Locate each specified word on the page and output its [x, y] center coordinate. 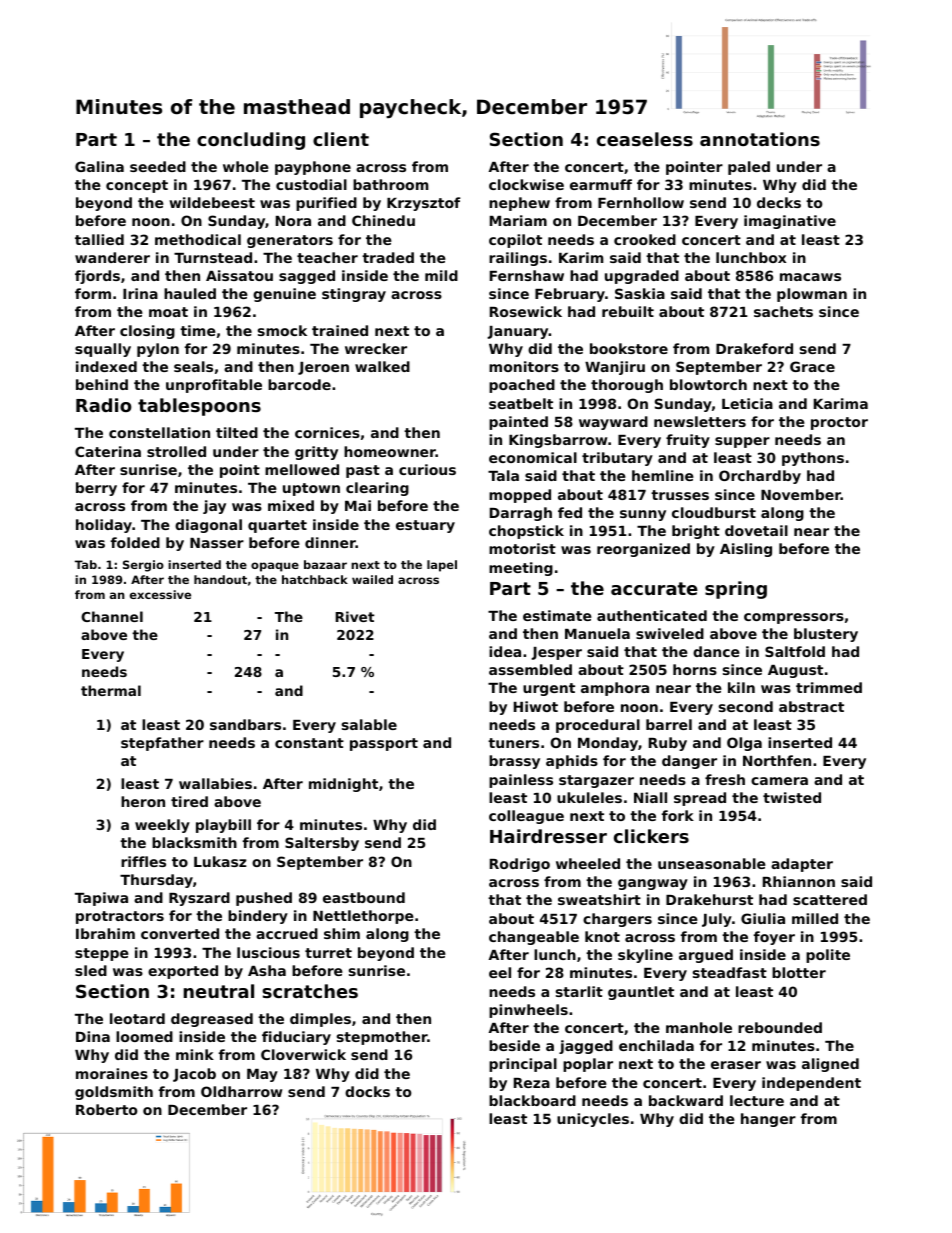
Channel [112, 616]
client [341, 139]
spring [736, 590]
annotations [760, 139]
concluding [251, 141]
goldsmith [114, 1093]
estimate [557, 615]
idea [505, 651]
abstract [811, 706]
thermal [111, 690]
